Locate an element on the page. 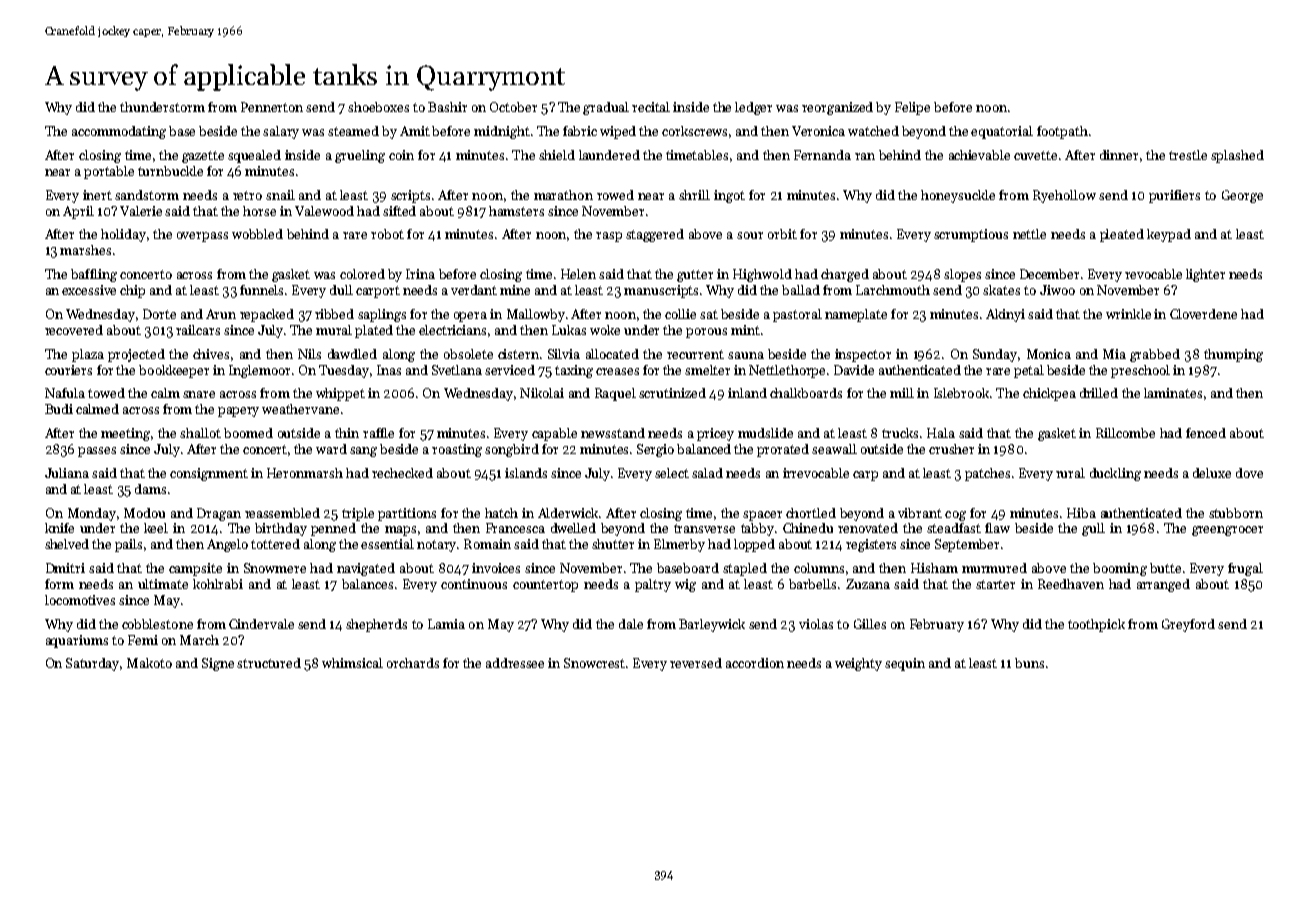 The width and height of the page is (1308, 924). reversed is located at coordinates (696, 663).
